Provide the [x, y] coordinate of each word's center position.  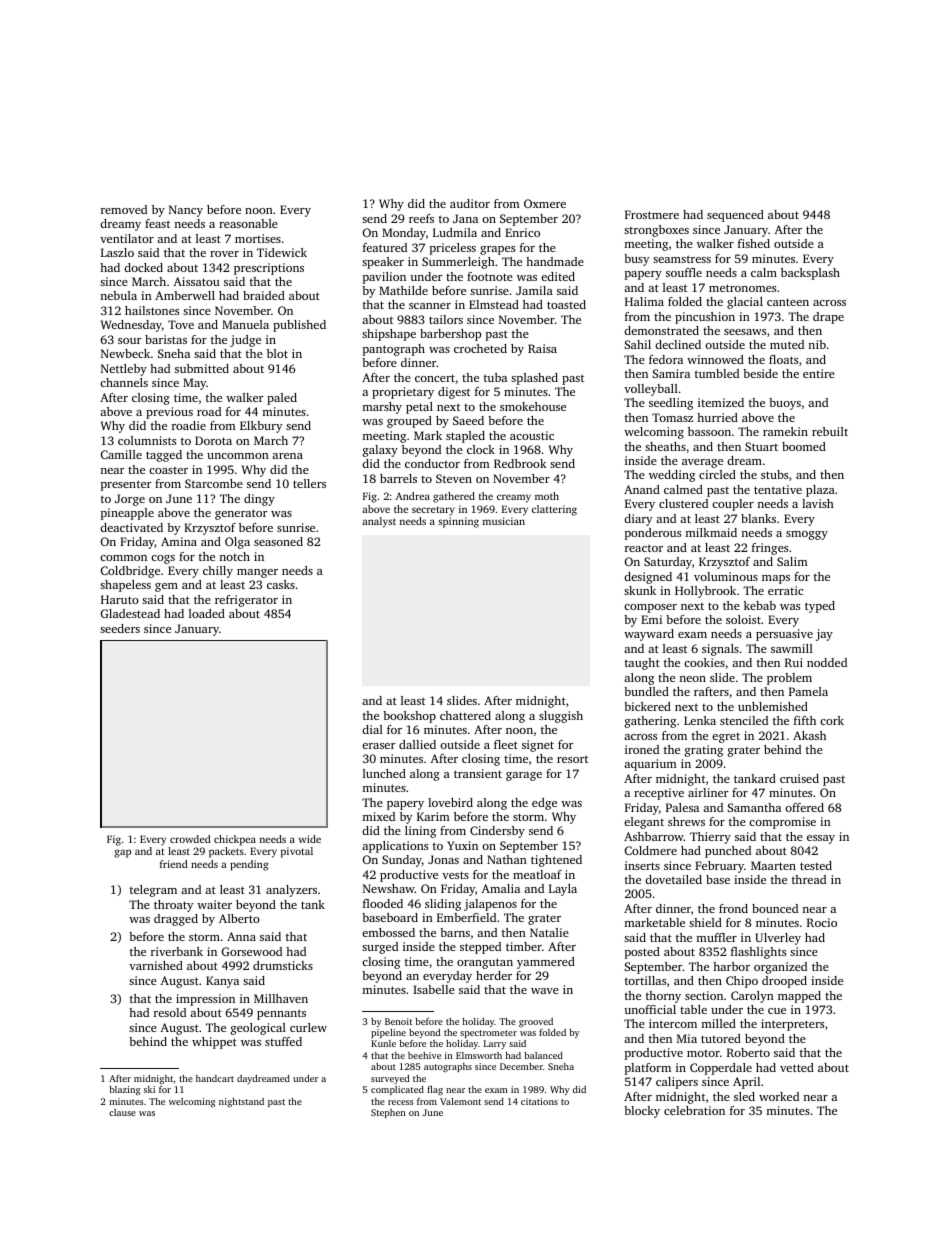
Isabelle [434, 989]
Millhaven [281, 998]
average [702, 463]
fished [754, 243]
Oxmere [545, 203]
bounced [775, 908]
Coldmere [651, 850]
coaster [168, 470]
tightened [556, 861]
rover [224, 254]
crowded [190, 839]
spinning [458, 522]
